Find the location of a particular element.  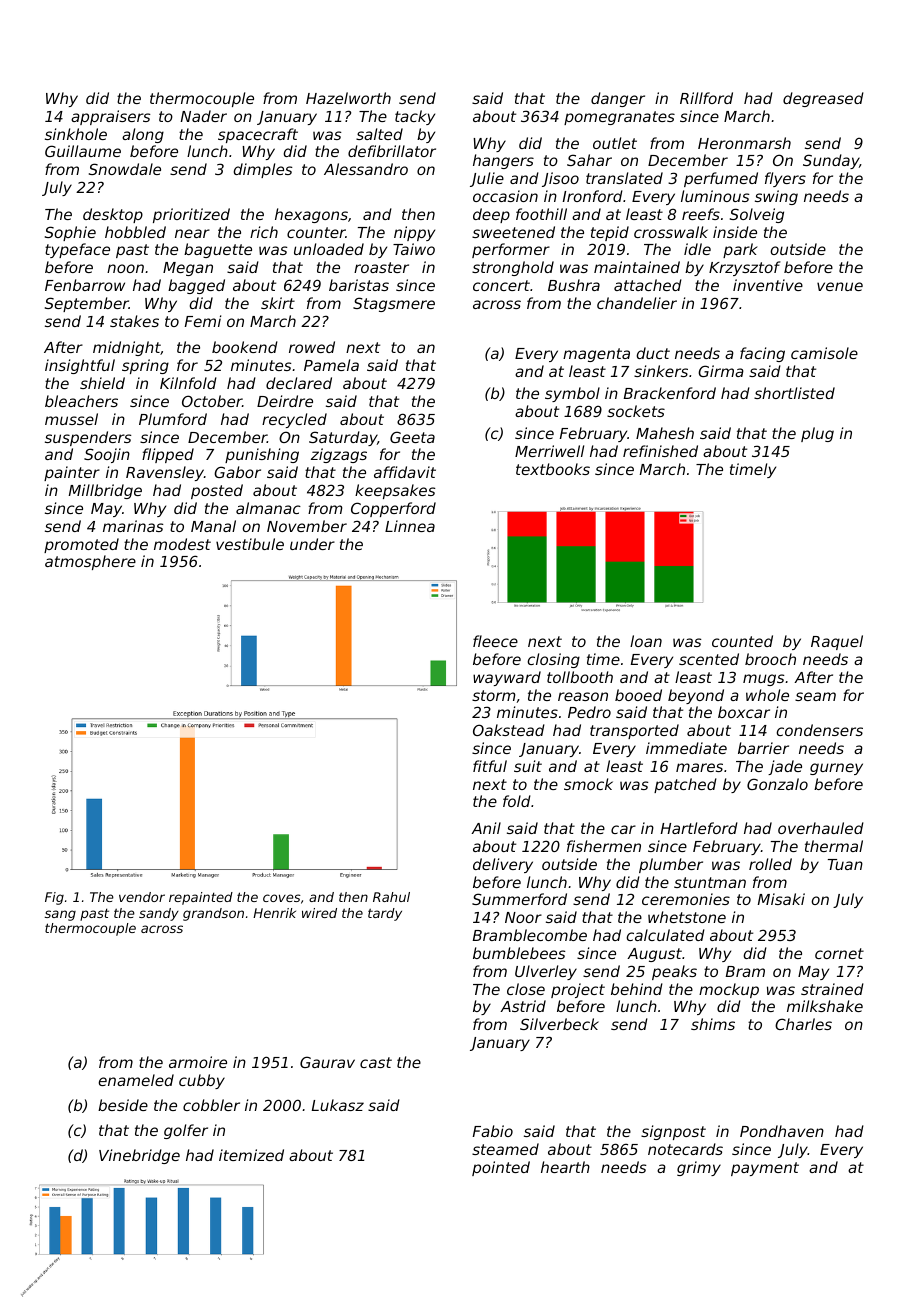

Anil is located at coordinates (486, 828).
